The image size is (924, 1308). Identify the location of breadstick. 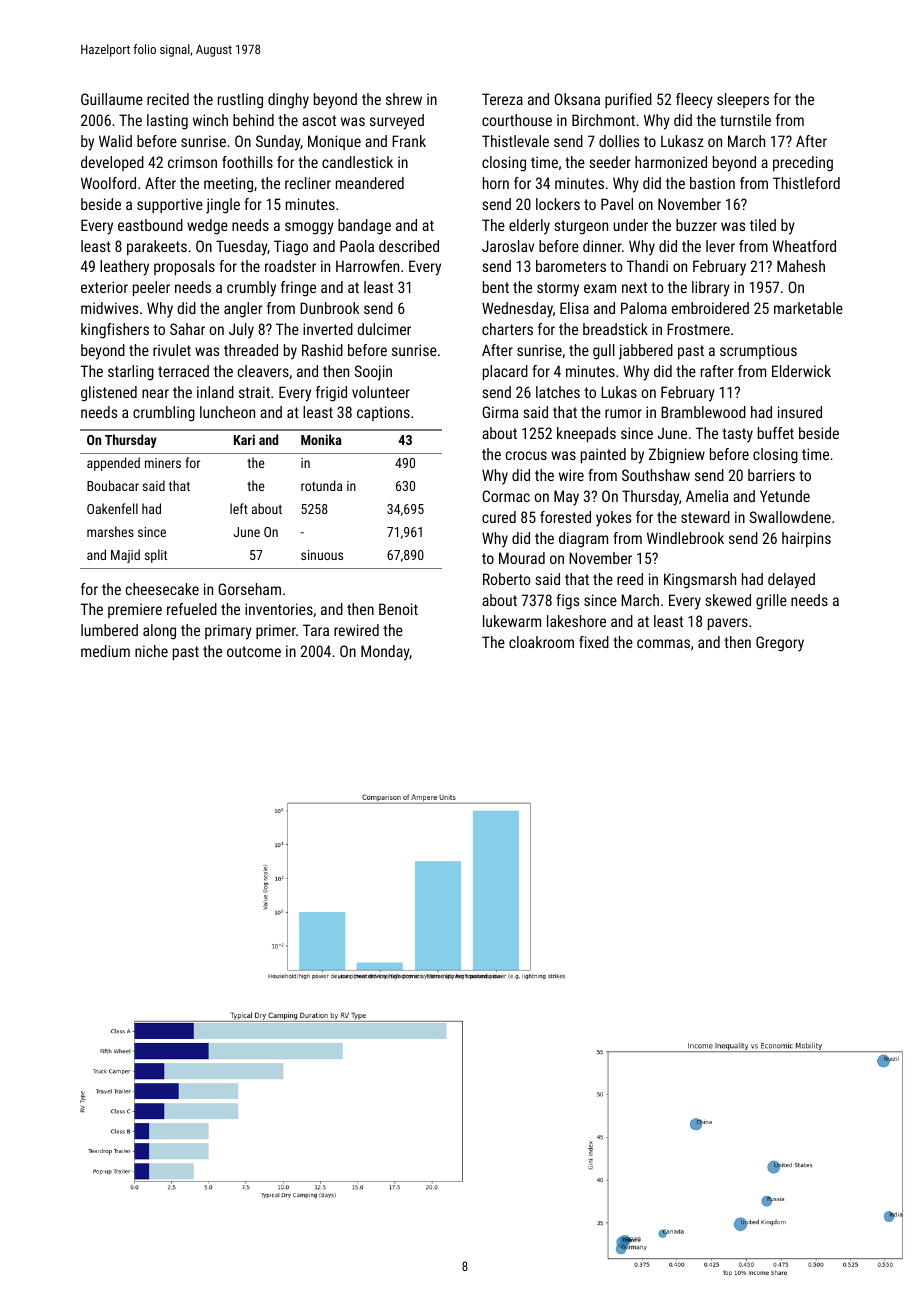
(615, 329).
